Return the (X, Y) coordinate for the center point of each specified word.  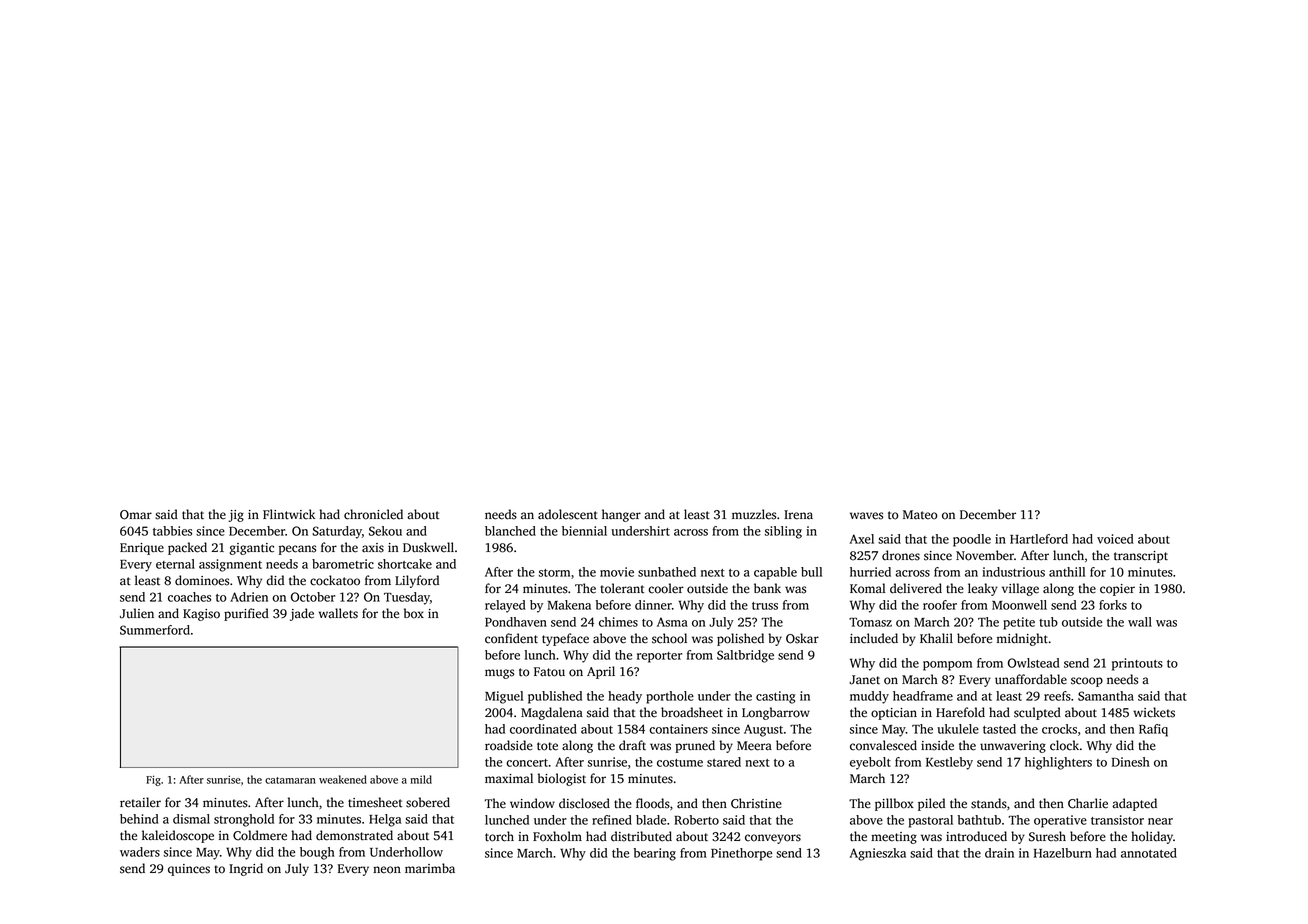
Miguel (504, 697)
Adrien (249, 597)
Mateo (920, 515)
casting (775, 697)
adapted (1134, 804)
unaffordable (1031, 679)
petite (1019, 623)
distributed (641, 836)
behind (139, 819)
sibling (783, 532)
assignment (230, 565)
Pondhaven (516, 622)
